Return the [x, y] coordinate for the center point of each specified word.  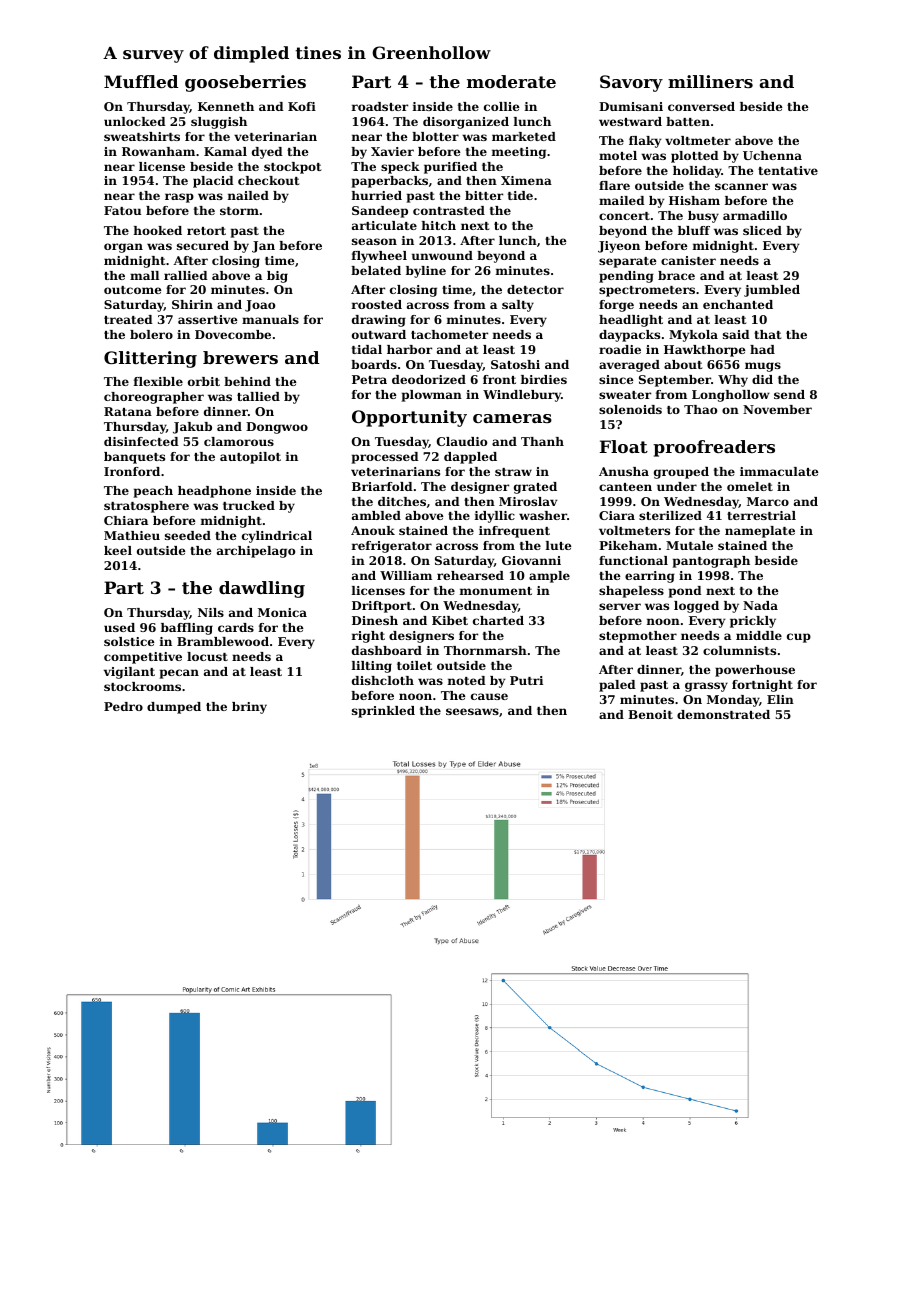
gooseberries [245, 83]
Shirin [192, 304]
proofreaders [714, 448]
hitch [439, 225]
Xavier [392, 151]
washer [543, 515]
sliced [762, 230]
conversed [701, 106]
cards [236, 627]
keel [118, 550]
